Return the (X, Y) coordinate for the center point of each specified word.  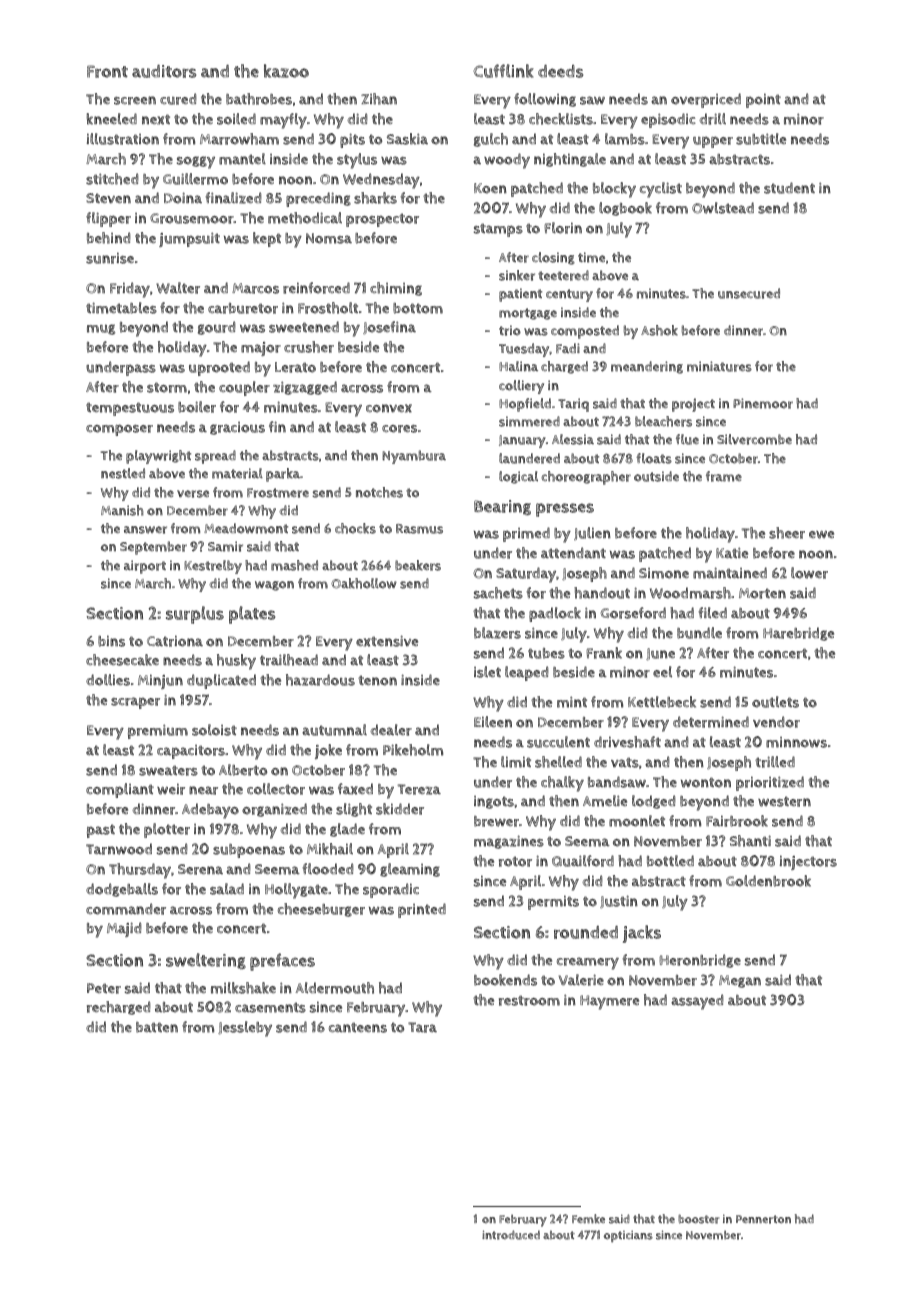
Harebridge (798, 634)
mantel (242, 159)
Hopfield (525, 405)
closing (553, 258)
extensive (387, 641)
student (789, 188)
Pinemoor (763, 403)
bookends (505, 980)
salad (227, 889)
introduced (511, 1235)
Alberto (243, 770)
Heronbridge (700, 961)
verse (193, 494)
